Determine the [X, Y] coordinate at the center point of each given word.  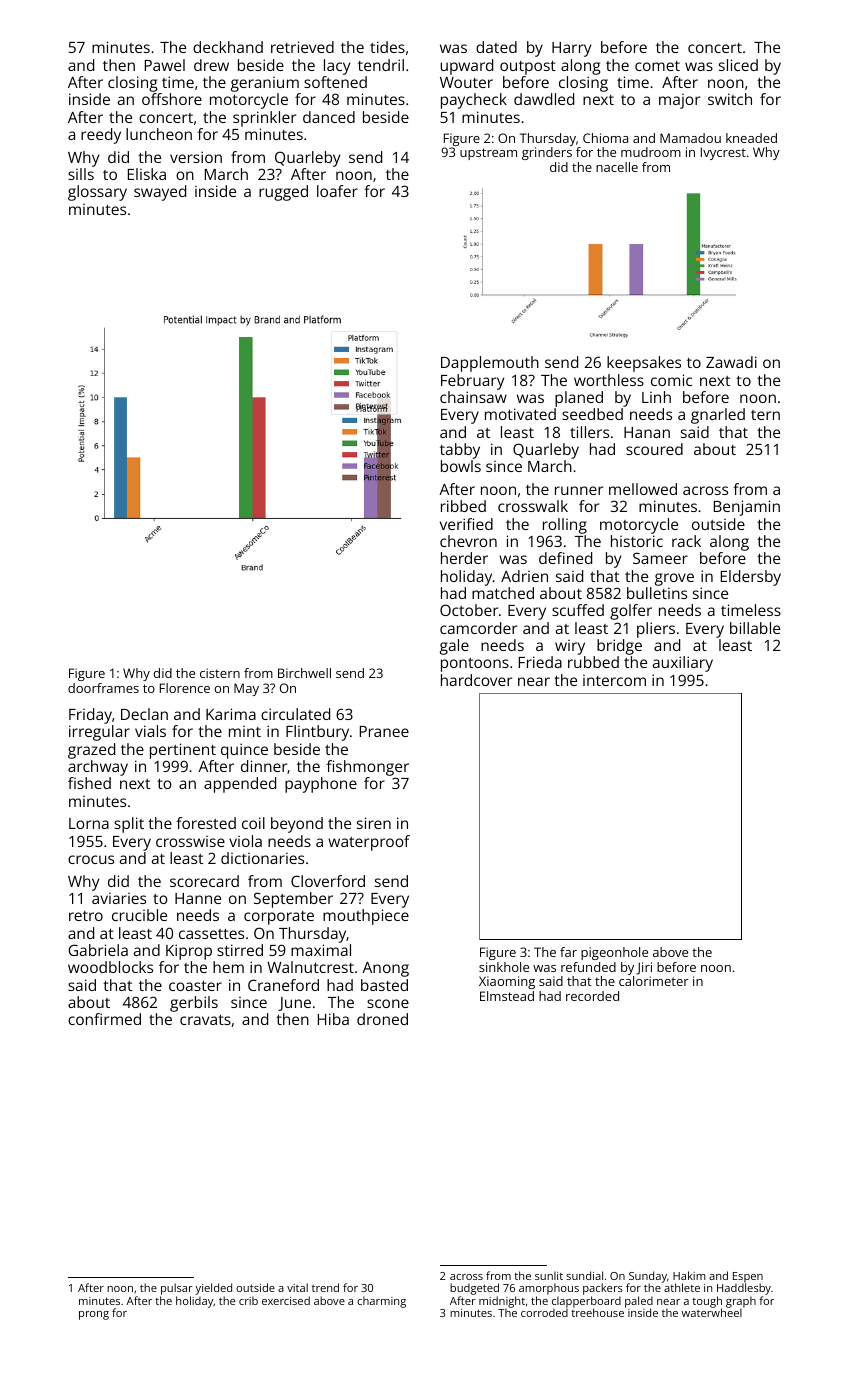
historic [637, 541]
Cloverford [328, 881]
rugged [283, 193]
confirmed [104, 1019]
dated [496, 47]
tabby [460, 451]
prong [94, 1315]
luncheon [159, 134]
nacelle [617, 167]
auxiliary [683, 664]
